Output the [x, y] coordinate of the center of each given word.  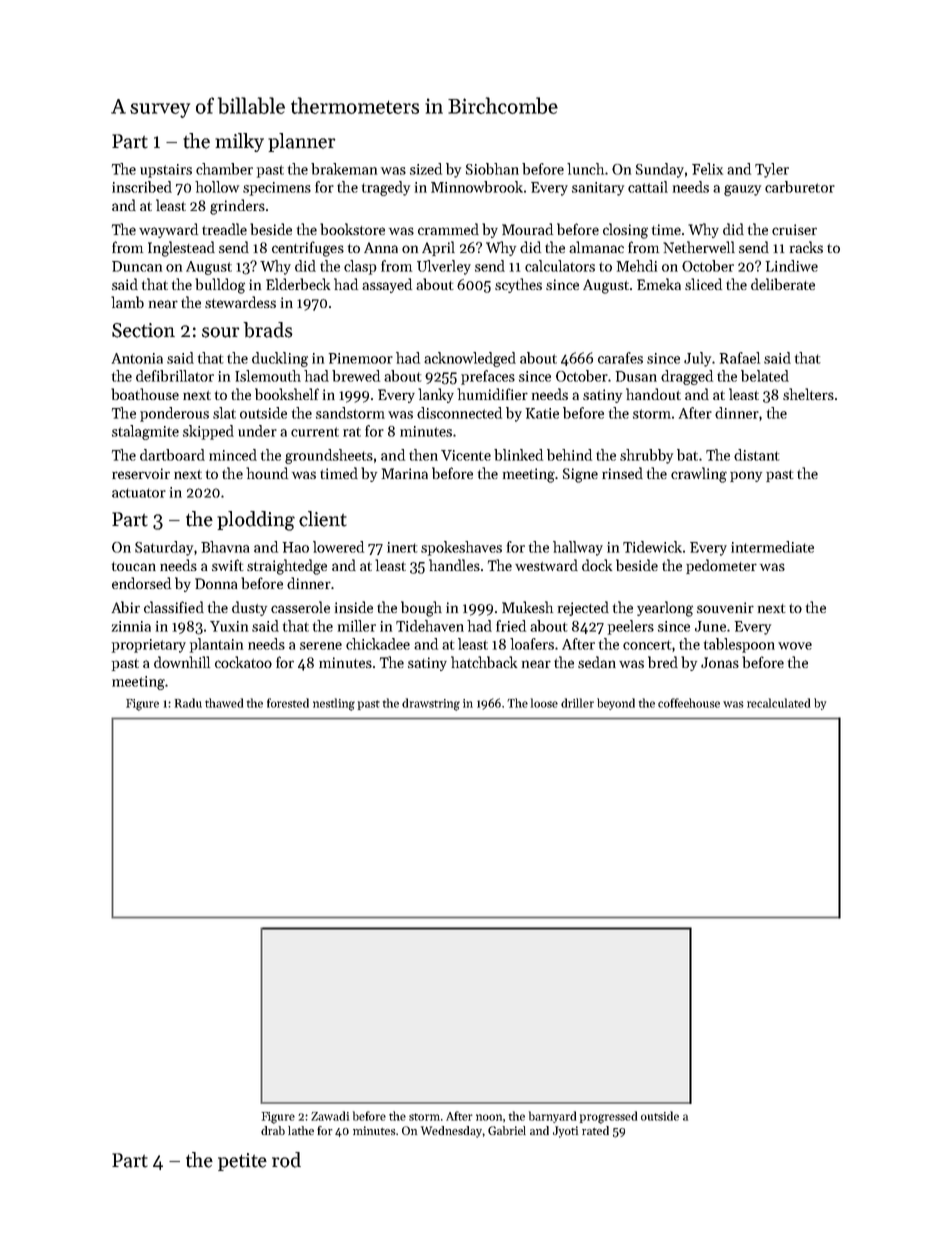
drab [273, 1130]
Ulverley [444, 267]
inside [354, 607]
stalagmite [145, 432]
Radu [188, 703]
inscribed [142, 187]
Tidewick [652, 547]
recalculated [778, 703]
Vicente [466, 455]
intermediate [772, 547]
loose [544, 703]
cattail [648, 187]
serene [321, 646]
